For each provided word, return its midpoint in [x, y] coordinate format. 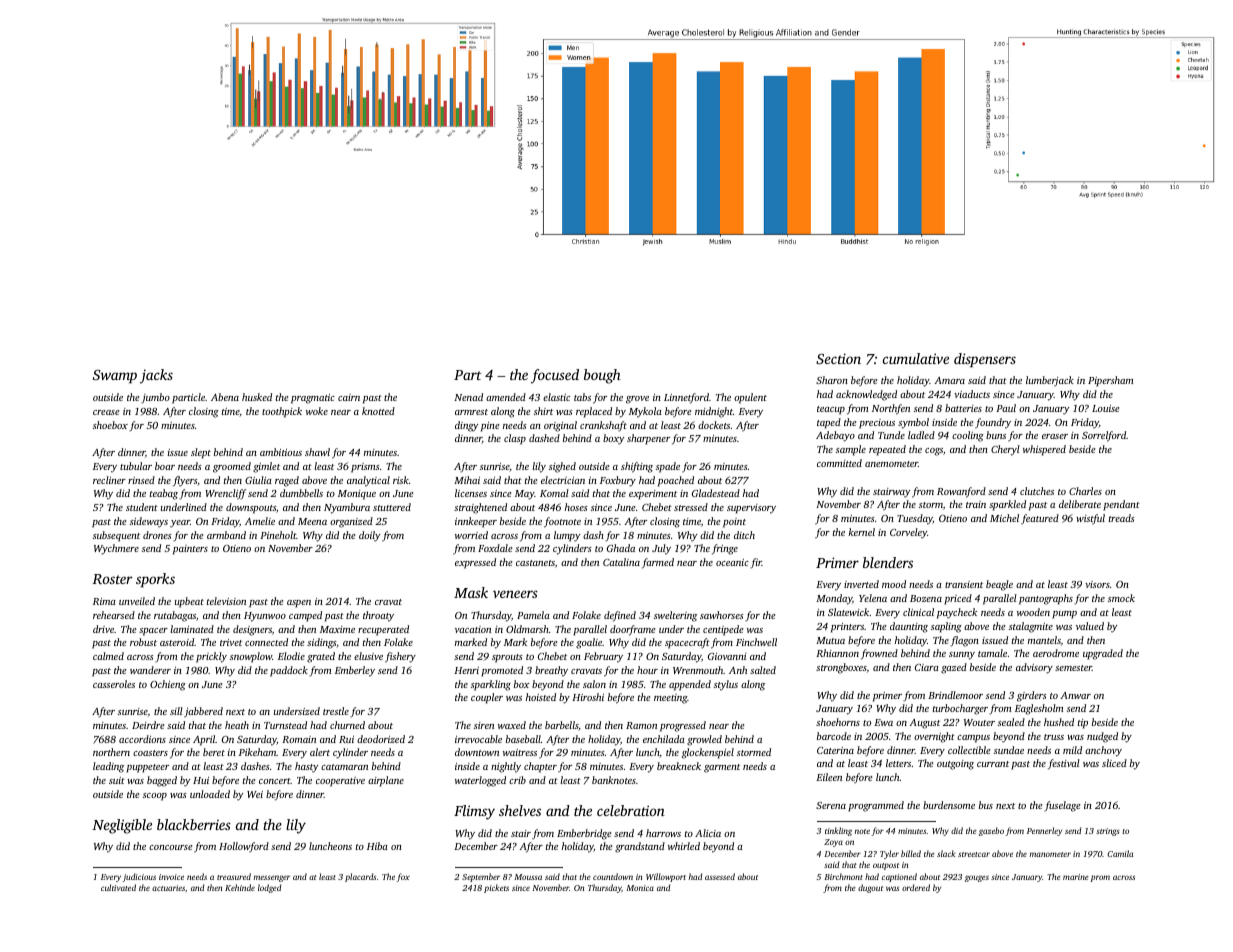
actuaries [168, 888]
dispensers [985, 360]
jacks [156, 376]
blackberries [194, 824]
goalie [589, 643]
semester [1073, 668]
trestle [336, 711]
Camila [1120, 853]
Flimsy [474, 812]
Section [838, 358]
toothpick [282, 412]
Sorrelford [1104, 436]
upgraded [1103, 654]
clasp [515, 439]
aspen [299, 604]
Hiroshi [588, 697]
